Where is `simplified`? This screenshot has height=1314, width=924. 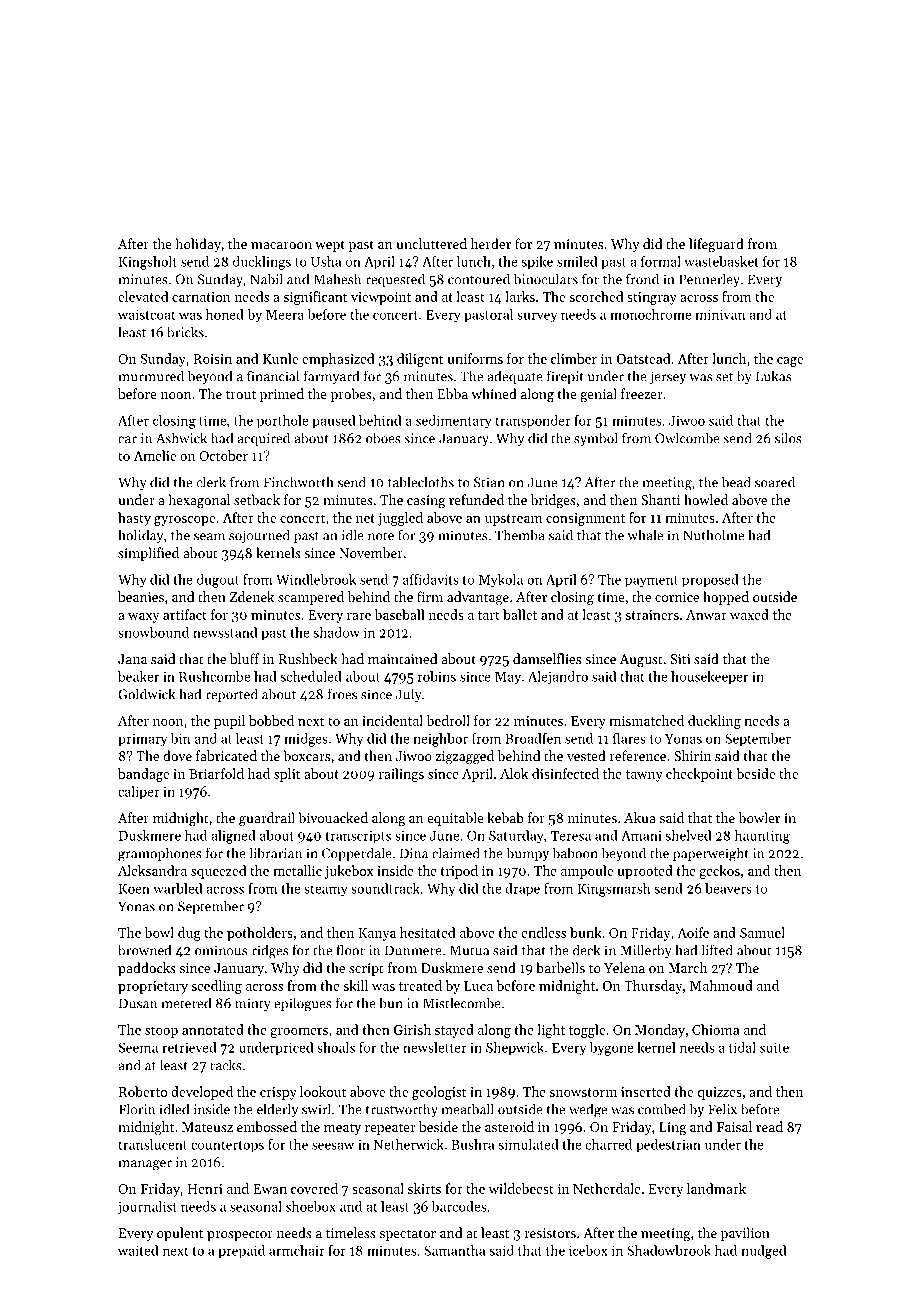 simplified is located at coordinates (148, 554).
